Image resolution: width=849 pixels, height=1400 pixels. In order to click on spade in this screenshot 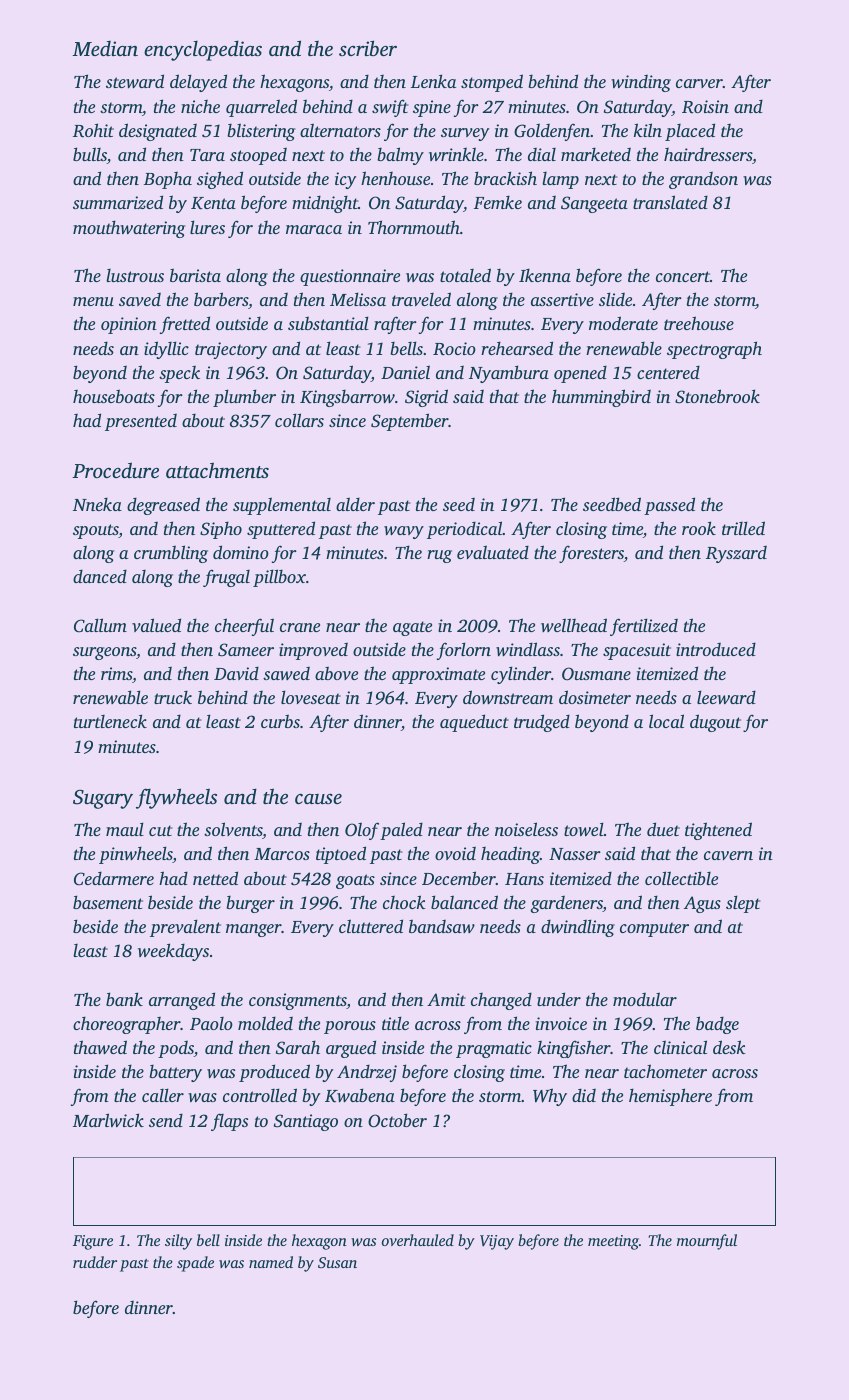, I will do `click(195, 1264)`.
